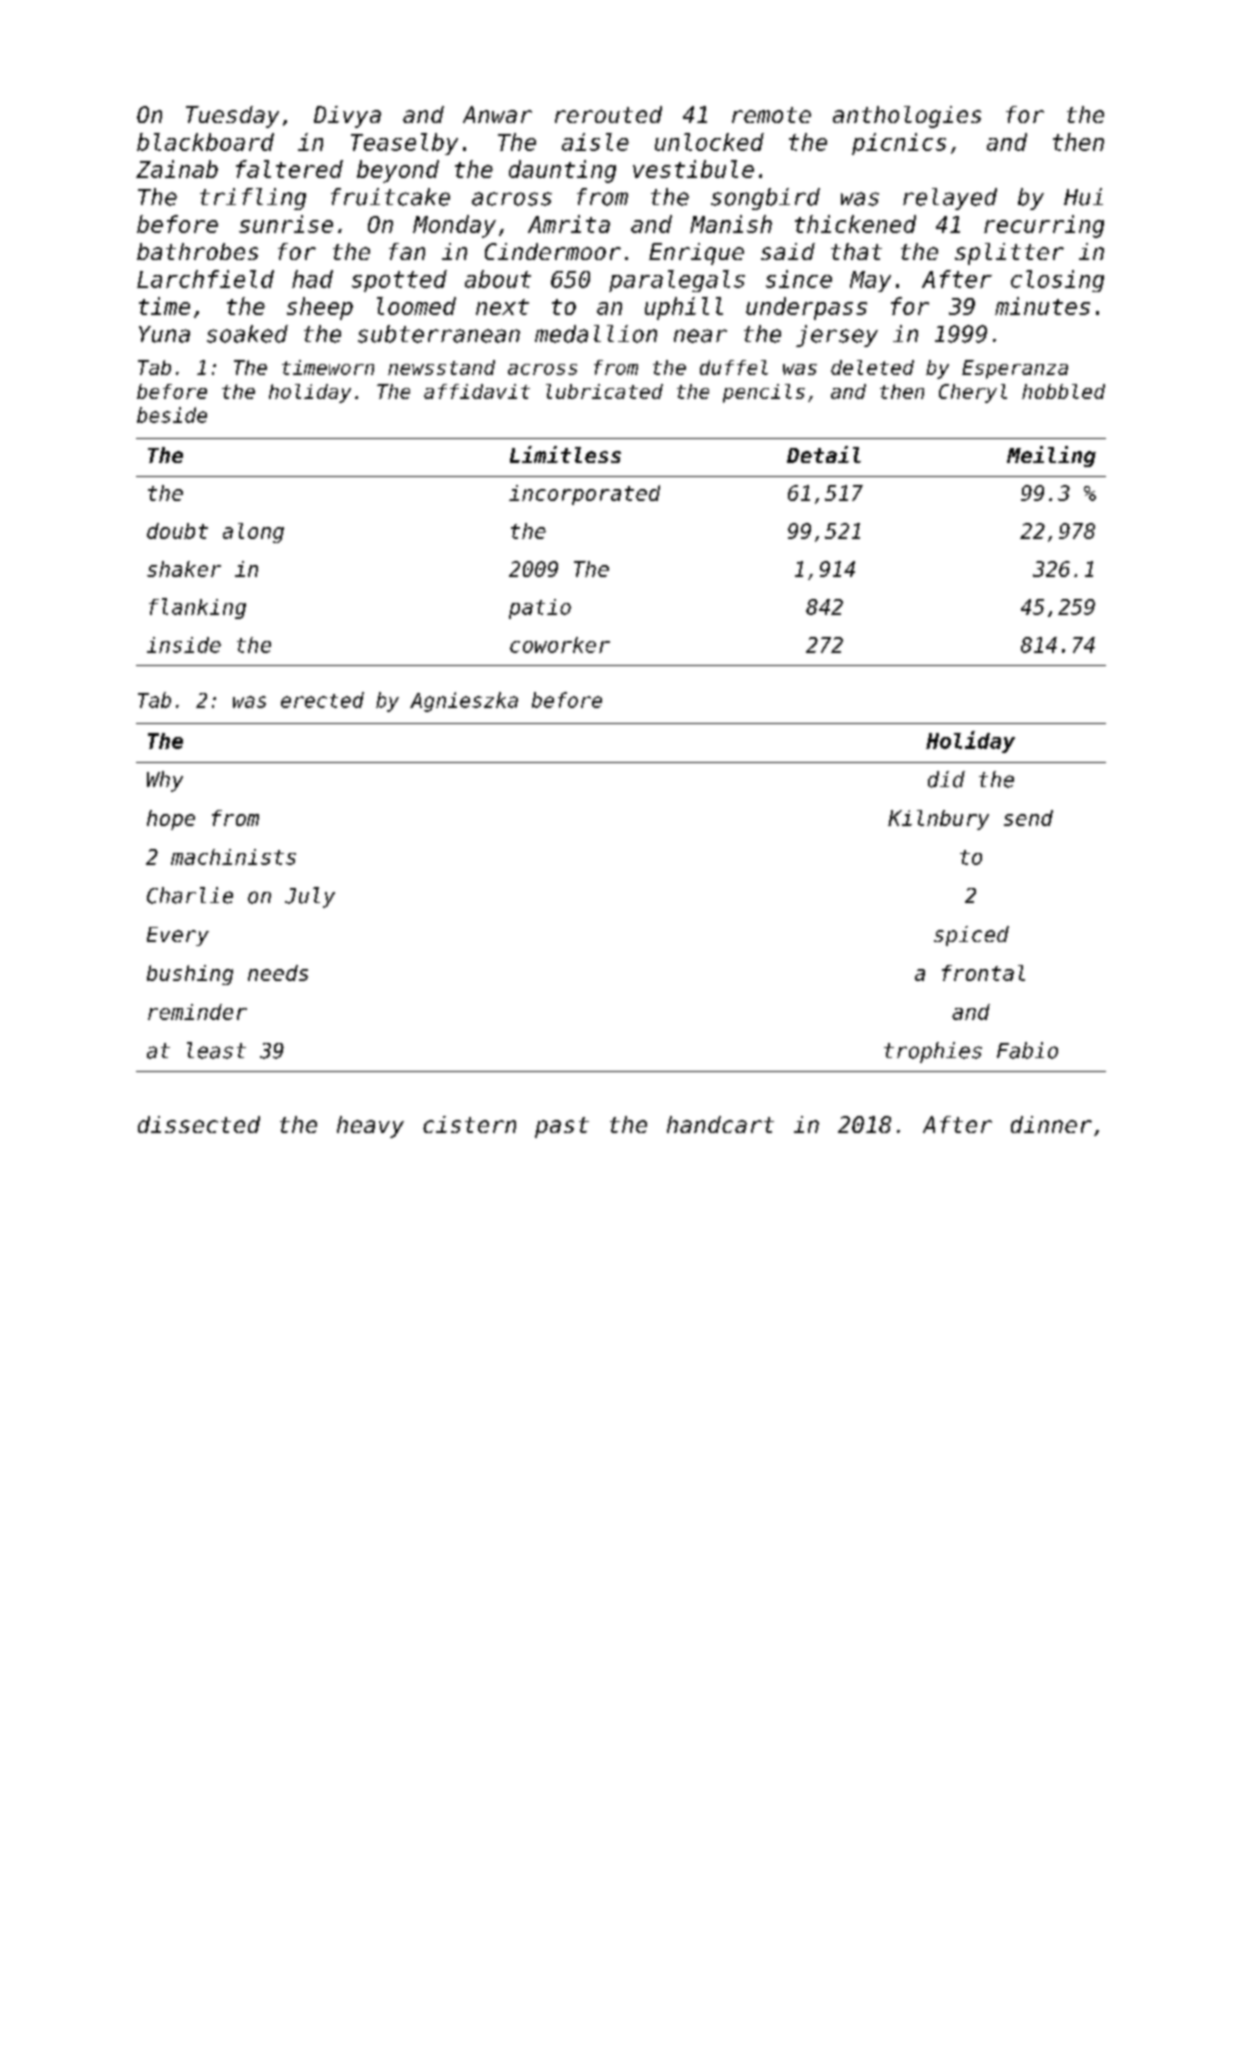  I want to click on anthologies, so click(907, 117).
